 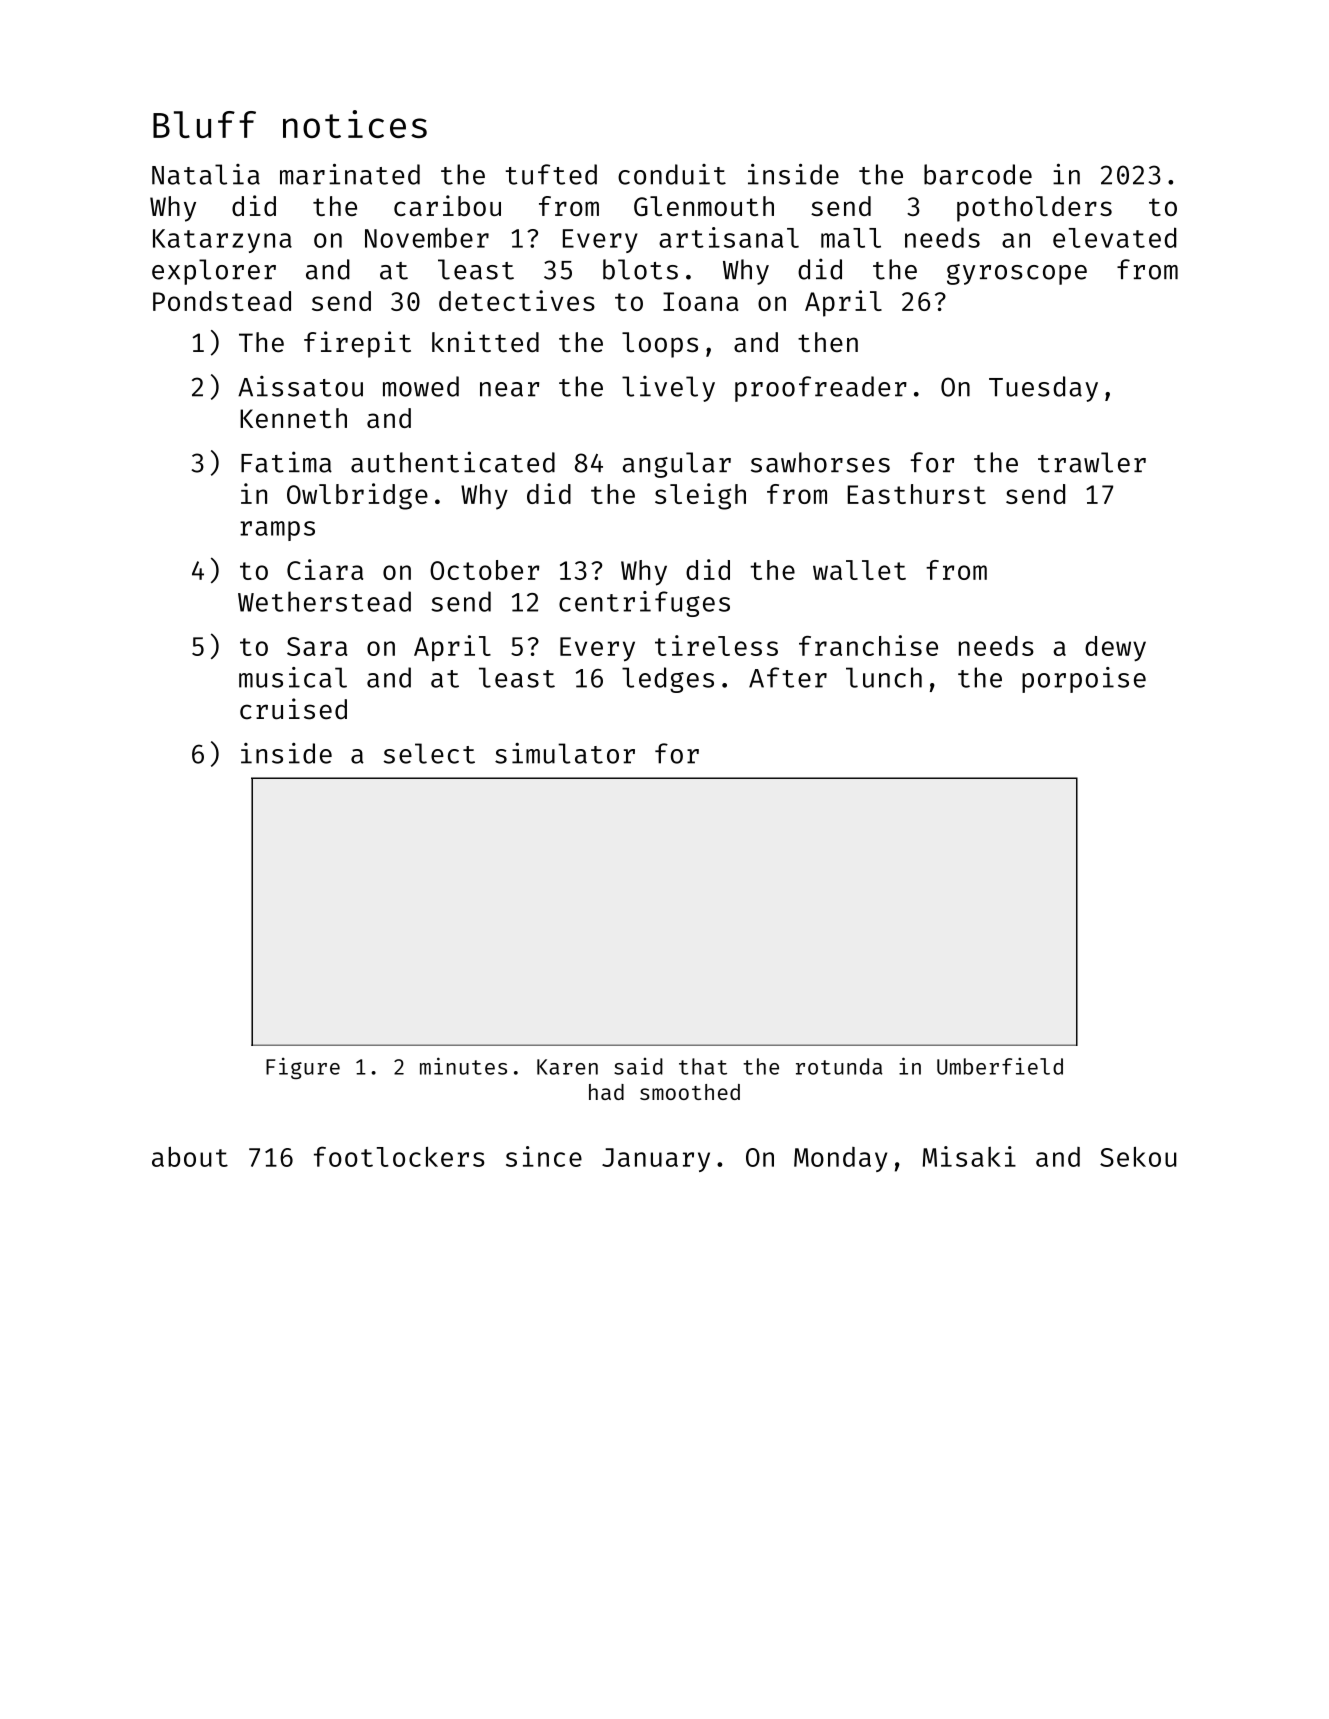 I want to click on franchise, so click(x=868, y=645).
